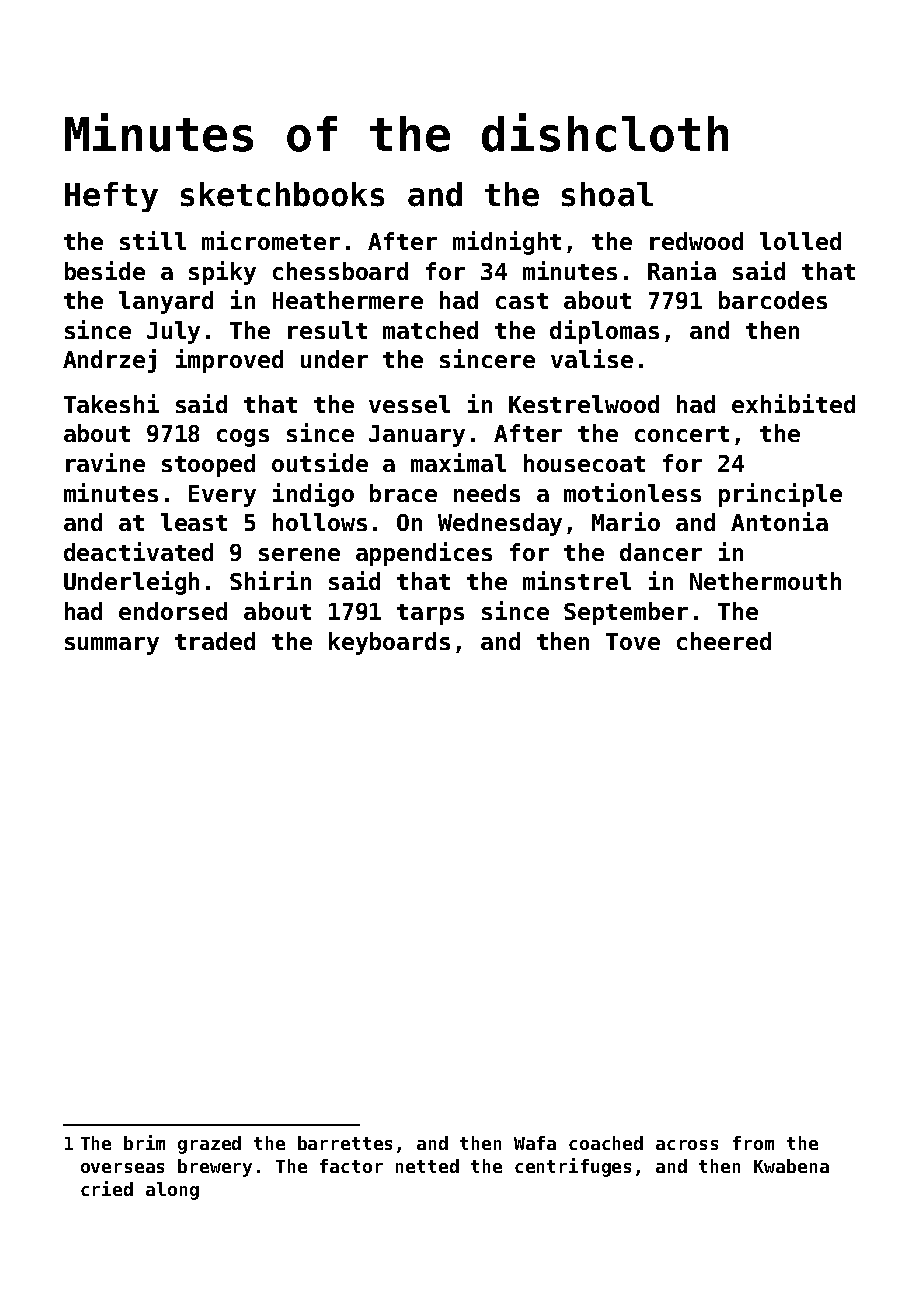 The height and width of the document is (1311, 924). I want to click on grazed, so click(209, 1145).
